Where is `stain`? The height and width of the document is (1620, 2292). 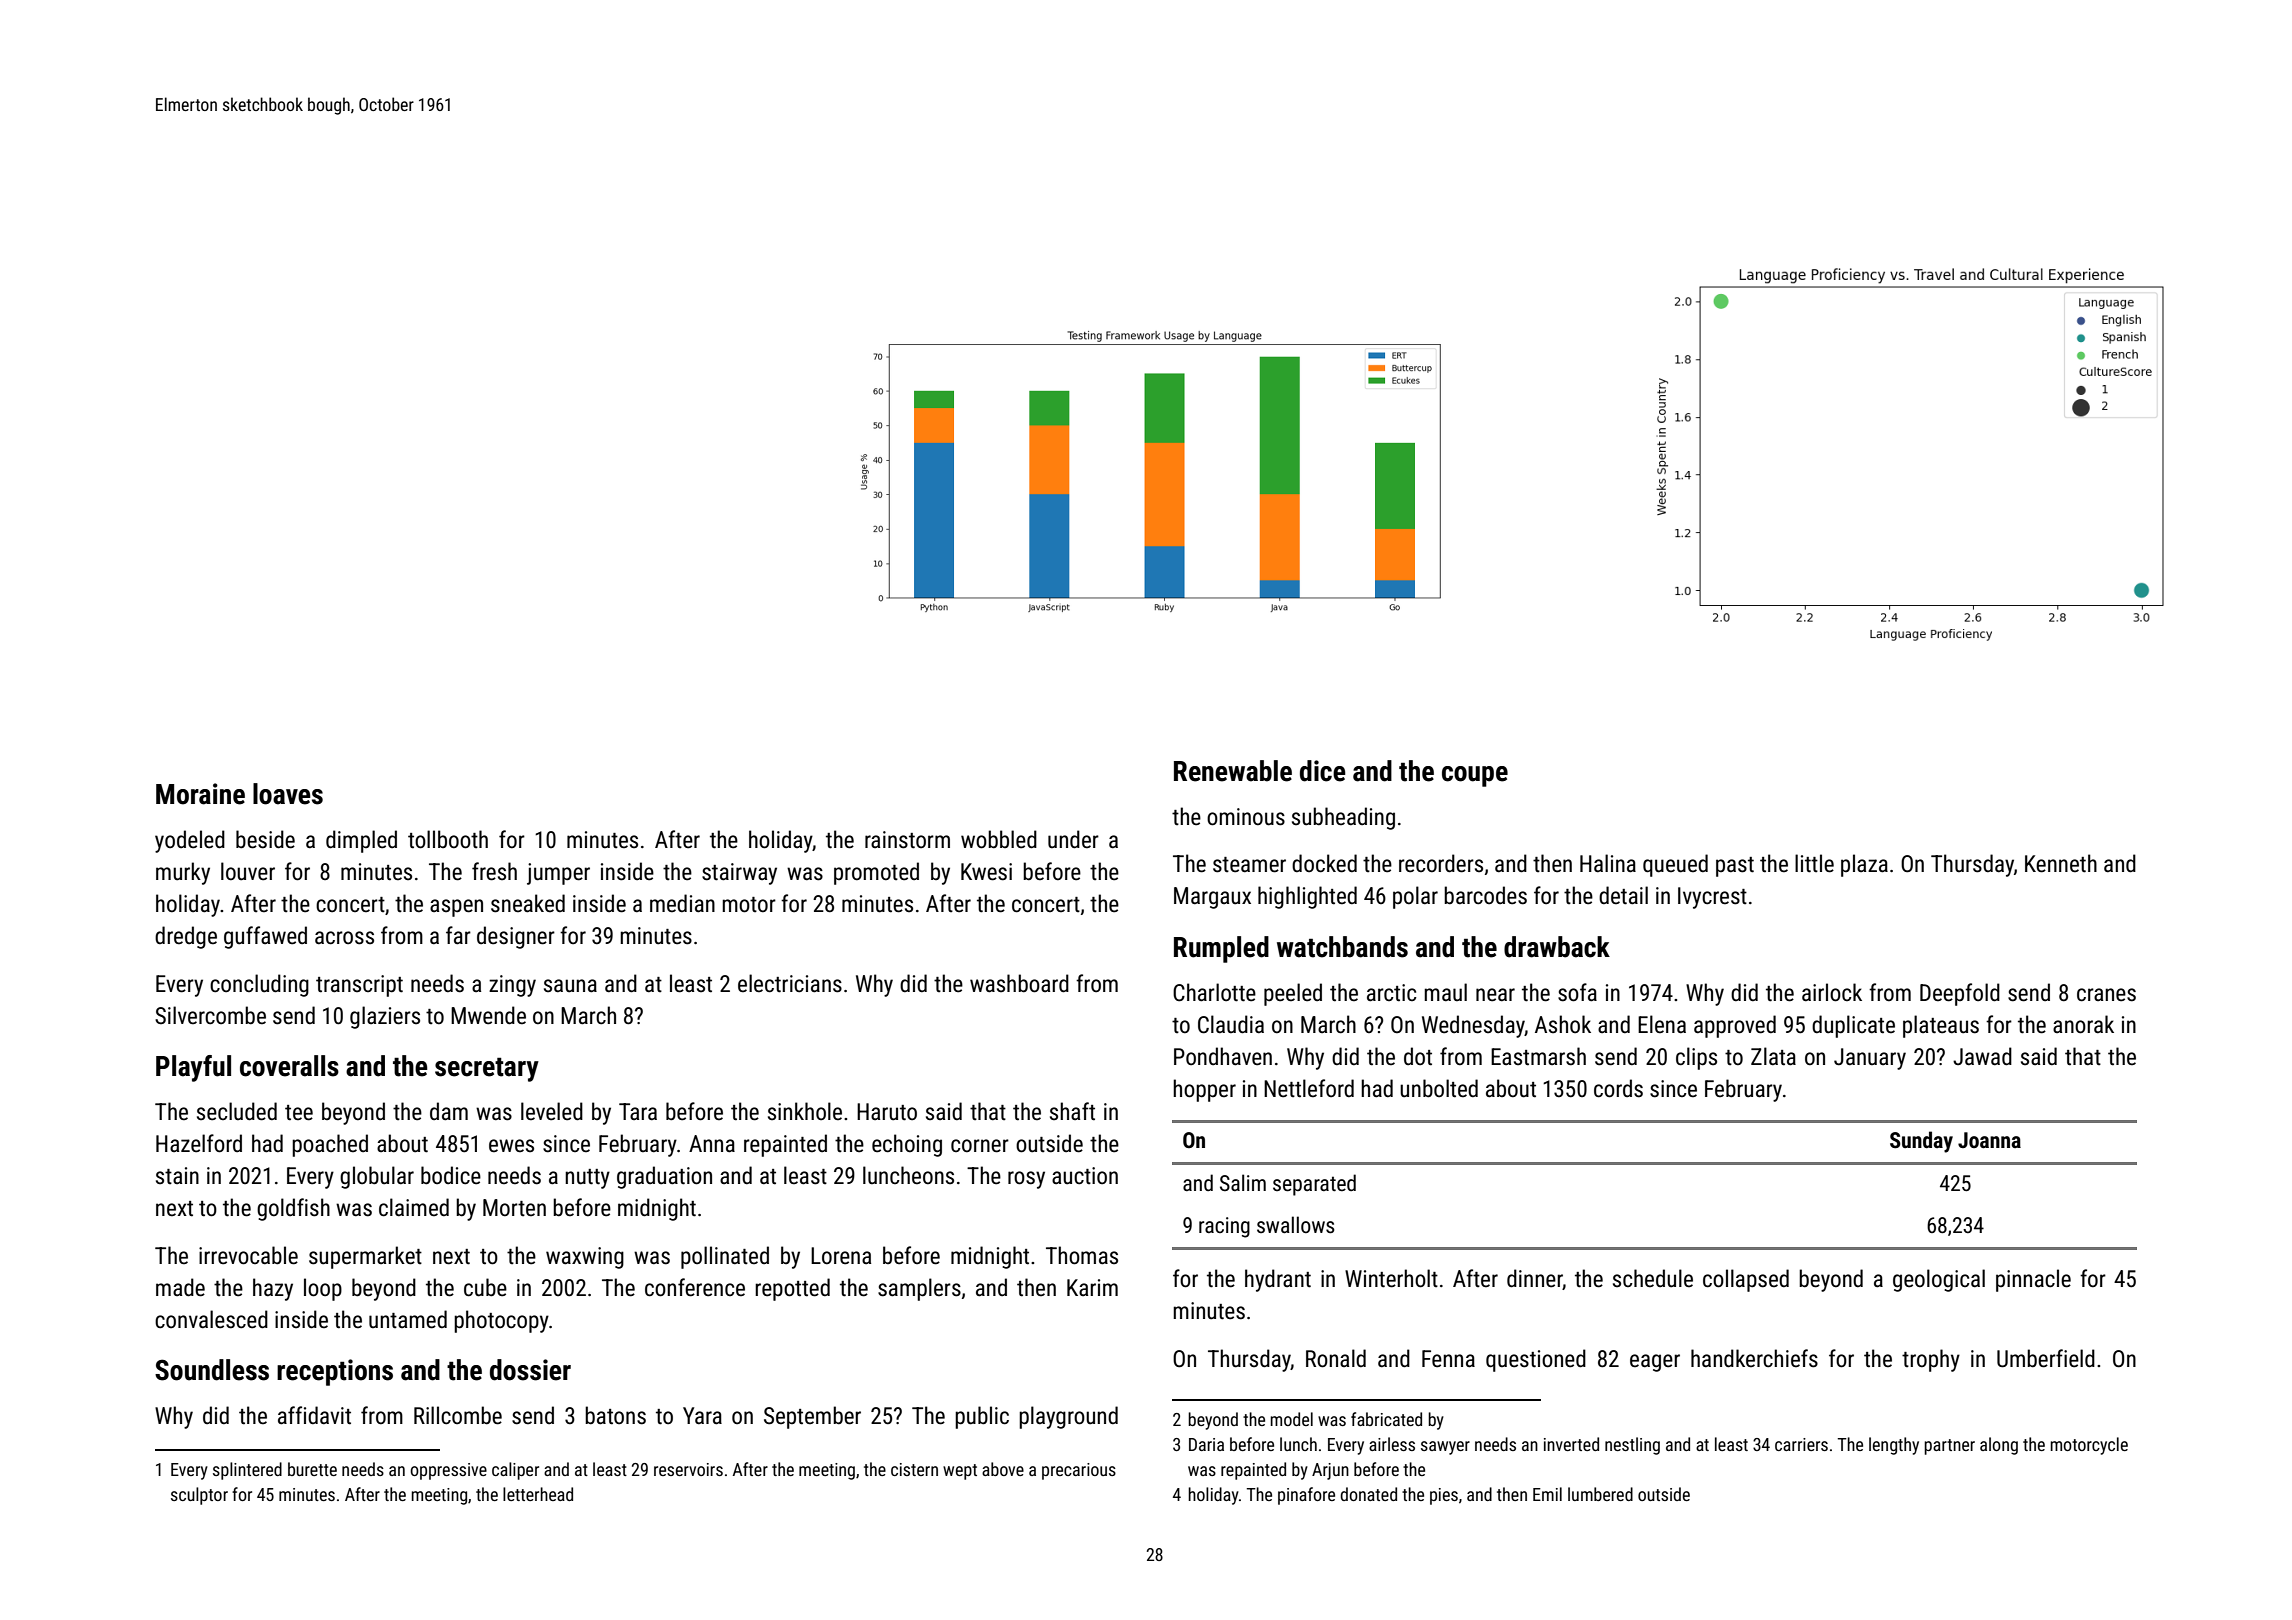 stain is located at coordinates (177, 1176).
